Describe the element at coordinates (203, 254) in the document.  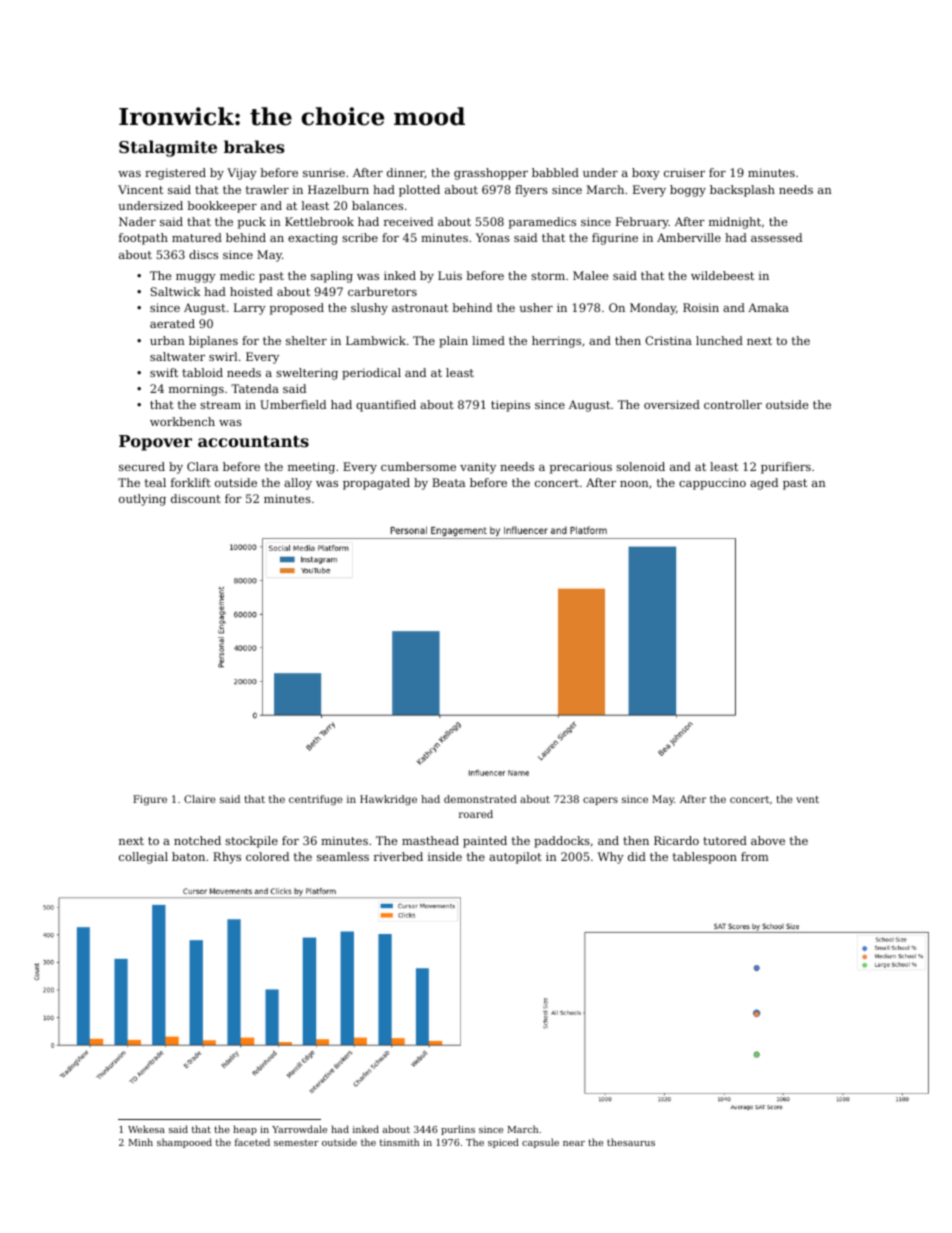
I see `discs` at that location.
